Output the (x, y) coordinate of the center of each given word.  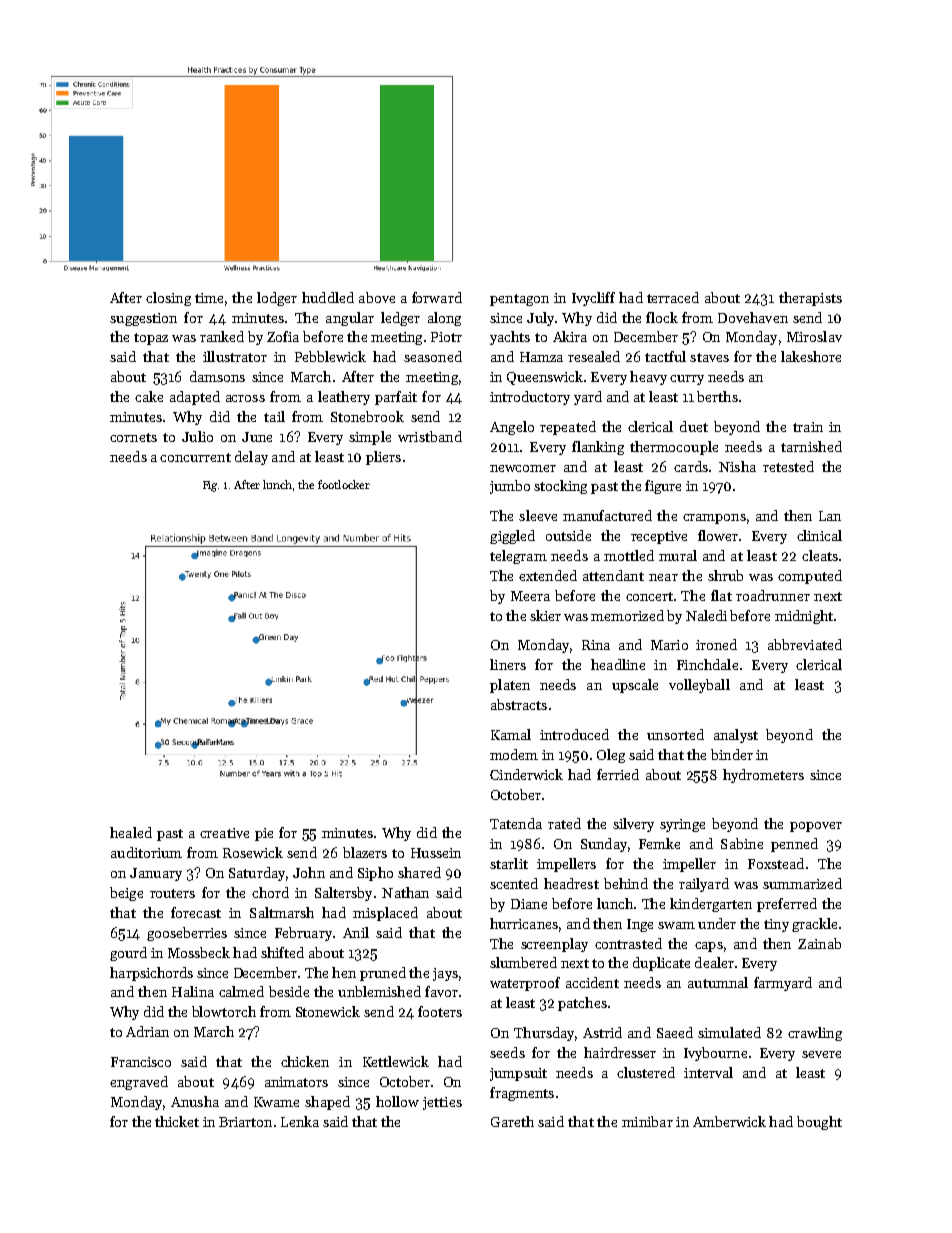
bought (819, 1123)
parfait (396, 398)
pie (264, 834)
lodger (277, 299)
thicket (177, 1121)
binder (732, 754)
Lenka (300, 1121)
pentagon (519, 300)
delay (251, 458)
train (808, 427)
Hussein (436, 853)
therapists (810, 299)
